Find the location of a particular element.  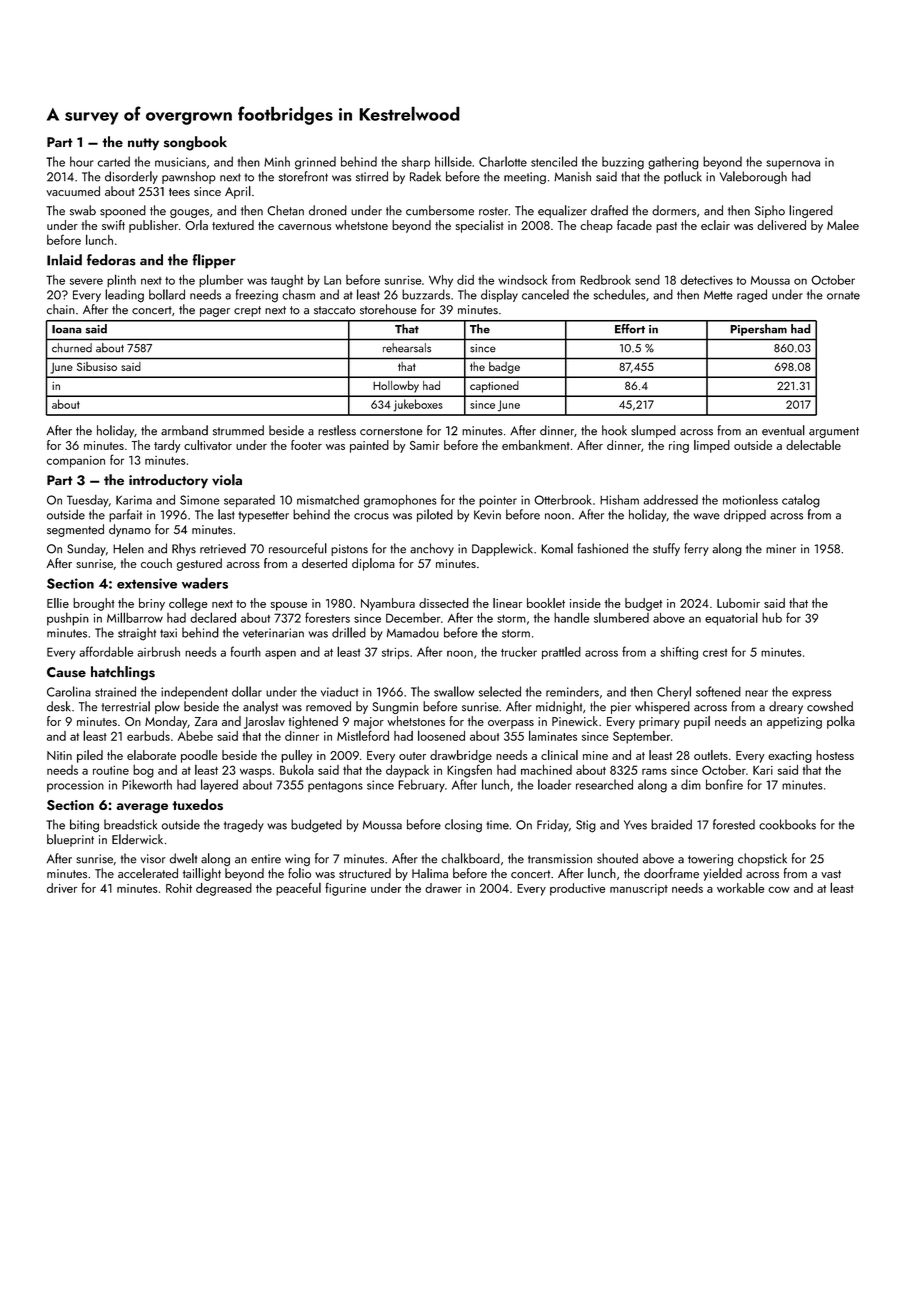

supernova is located at coordinates (793, 164).
